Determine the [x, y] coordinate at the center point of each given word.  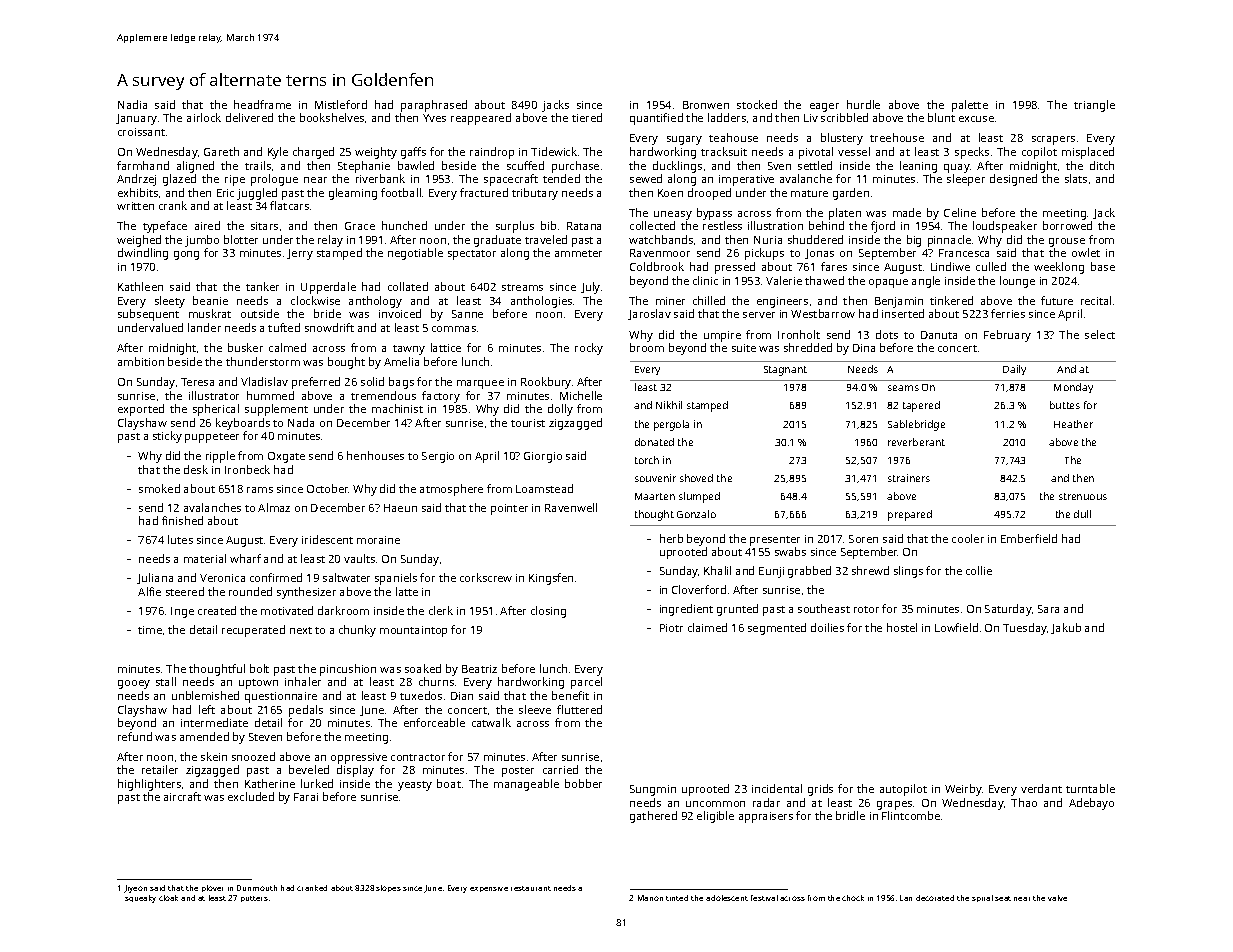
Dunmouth [257, 888]
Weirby [963, 790]
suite [744, 348]
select [1100, 334]
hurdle [863, 104]
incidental [777, 788]
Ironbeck [247, 469]
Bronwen [706, 105]
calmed [287, 347]
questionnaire [281, 697]
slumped [699, 497]
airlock [204, 117]
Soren [863, 539]
